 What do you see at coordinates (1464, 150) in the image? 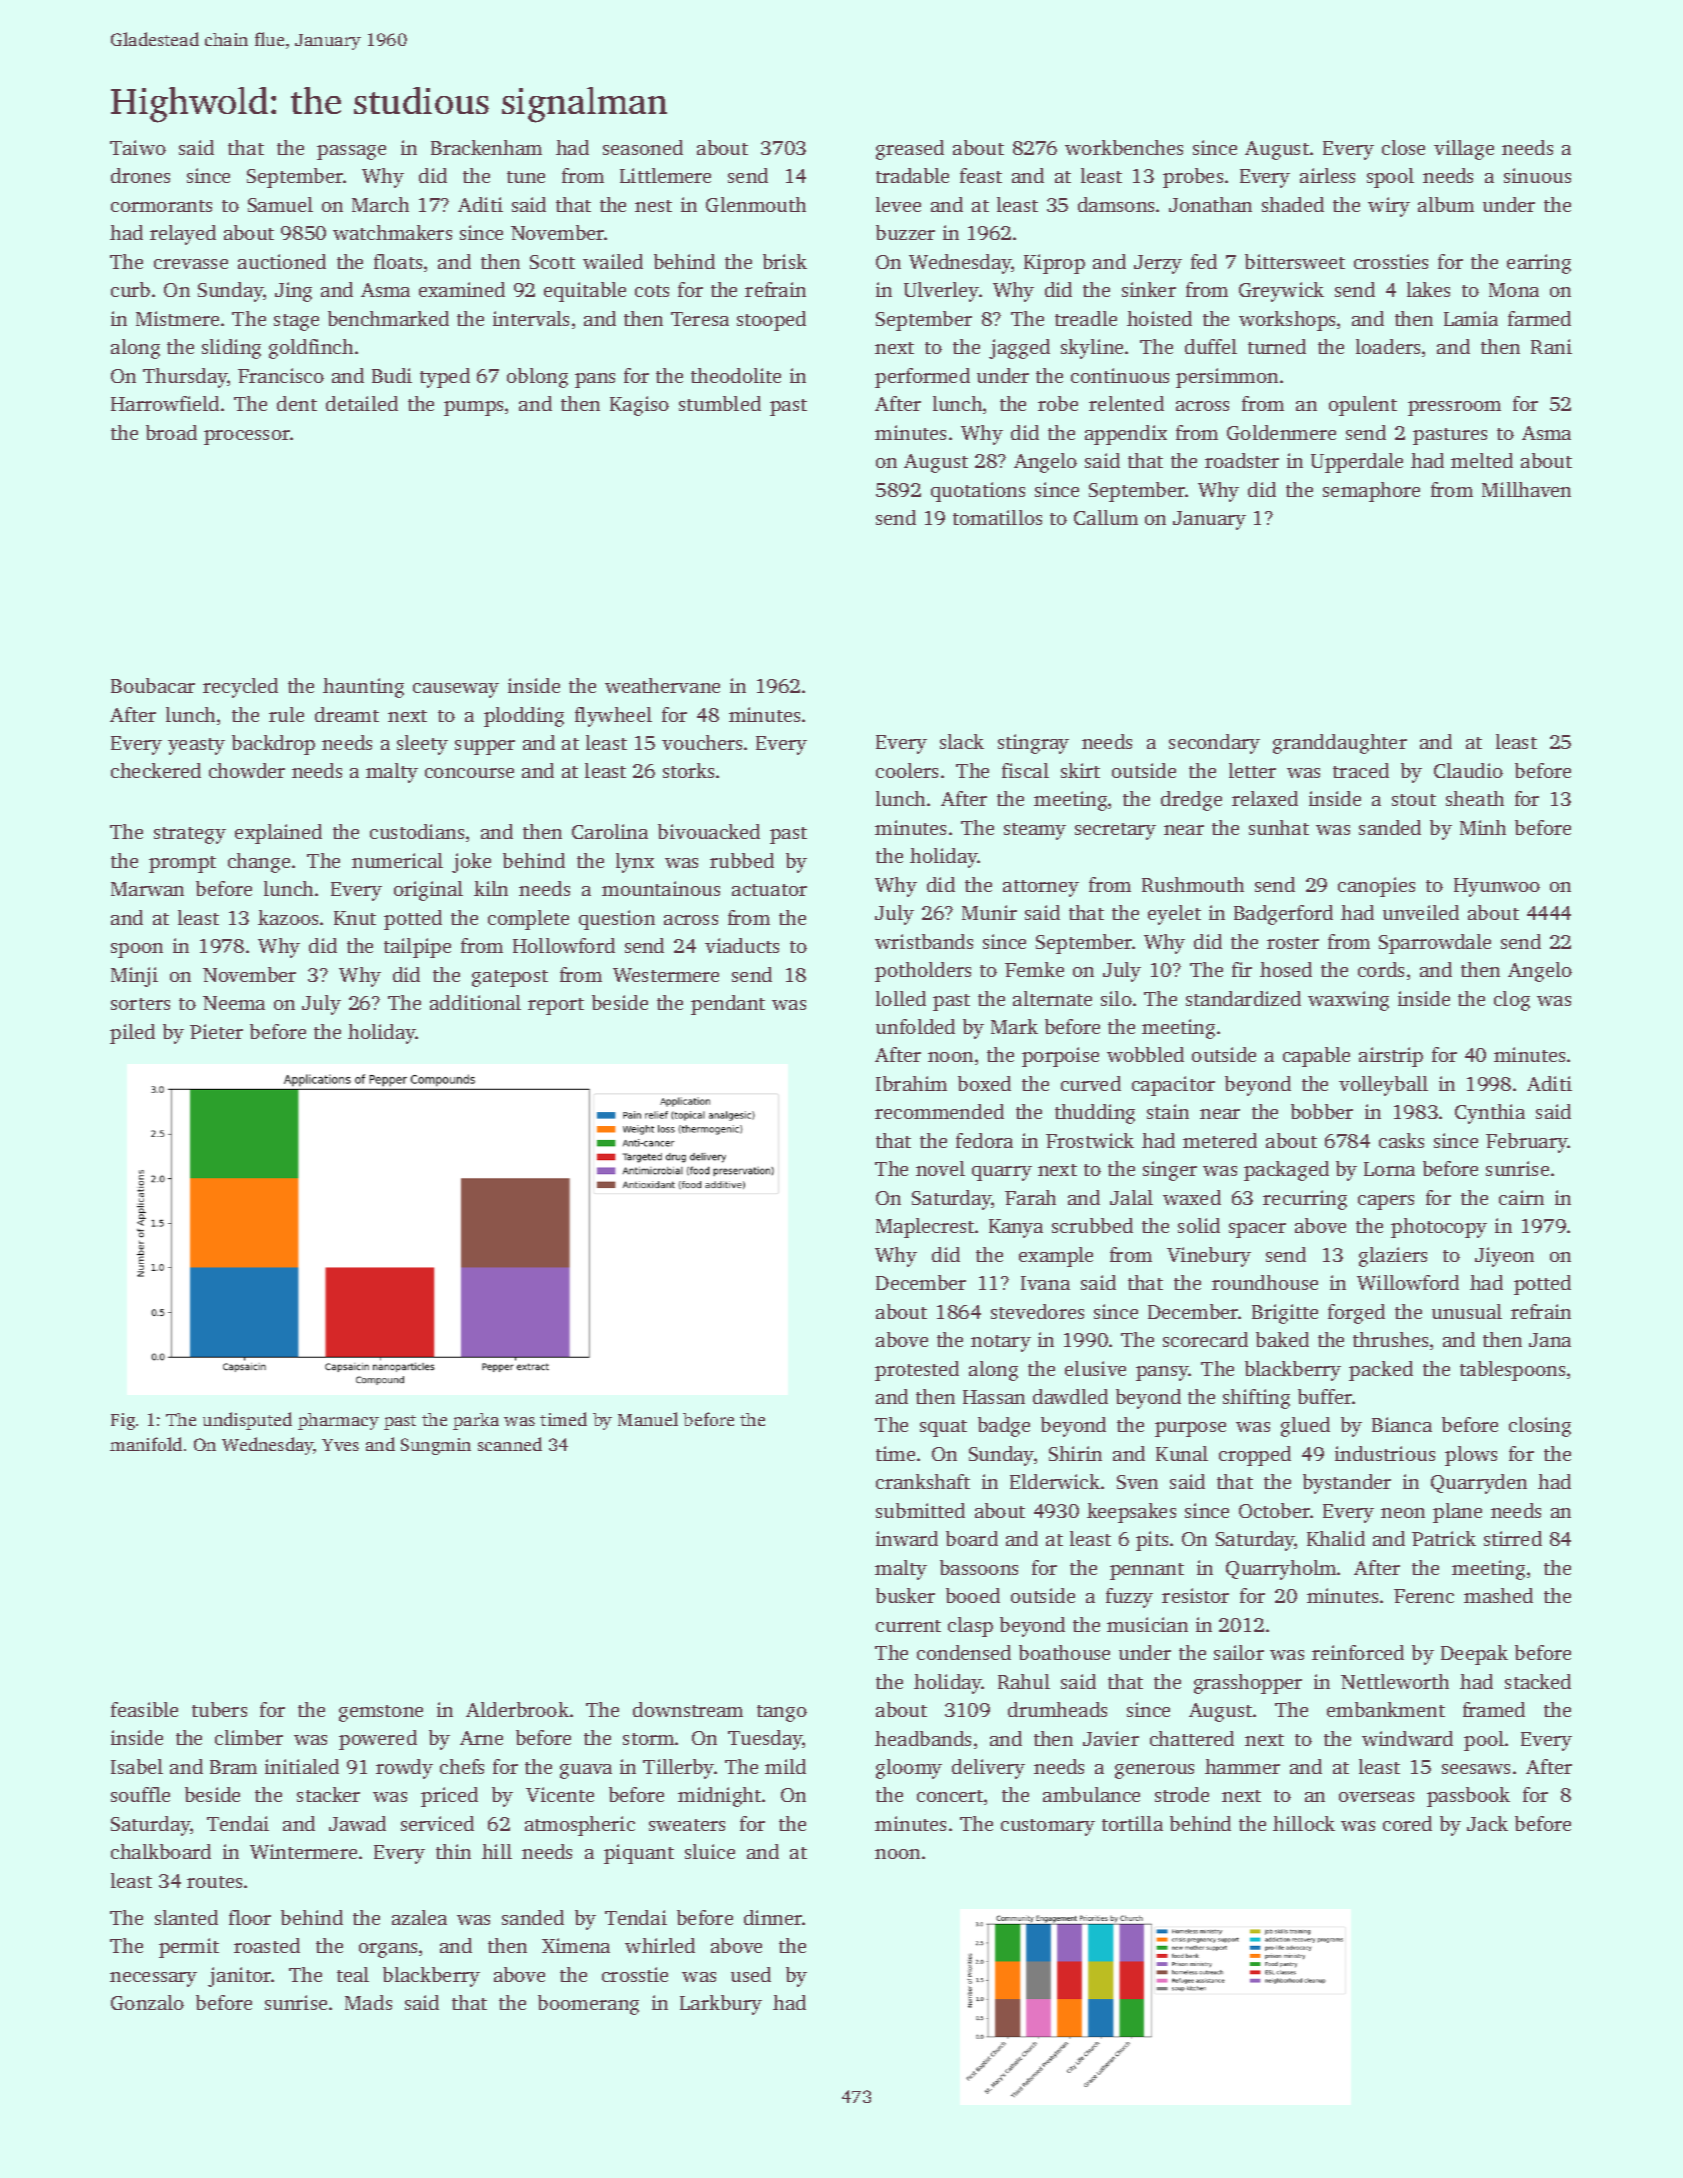
I see `village` at bounding box center [1464, 150].
